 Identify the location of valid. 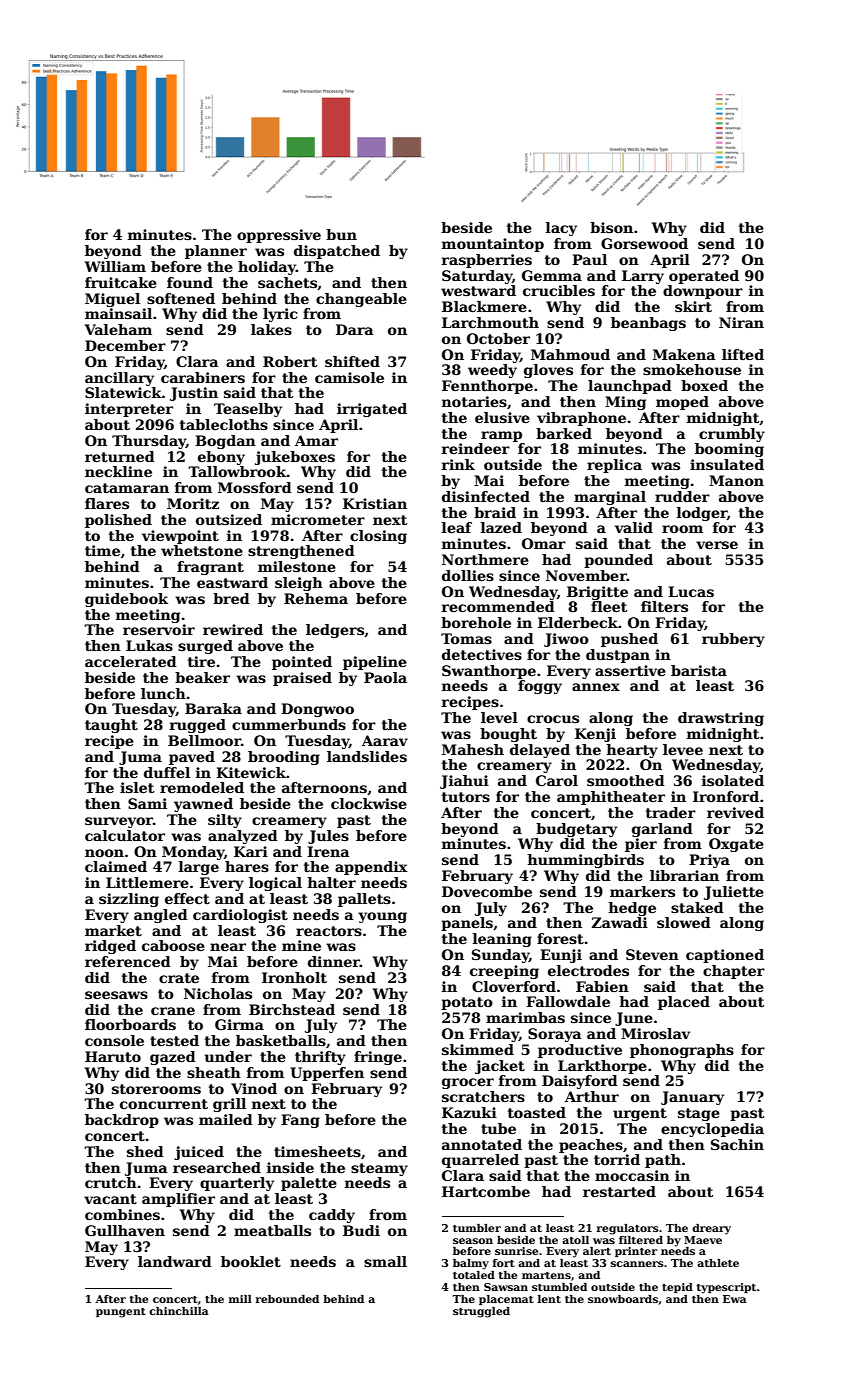
(634, 527).
